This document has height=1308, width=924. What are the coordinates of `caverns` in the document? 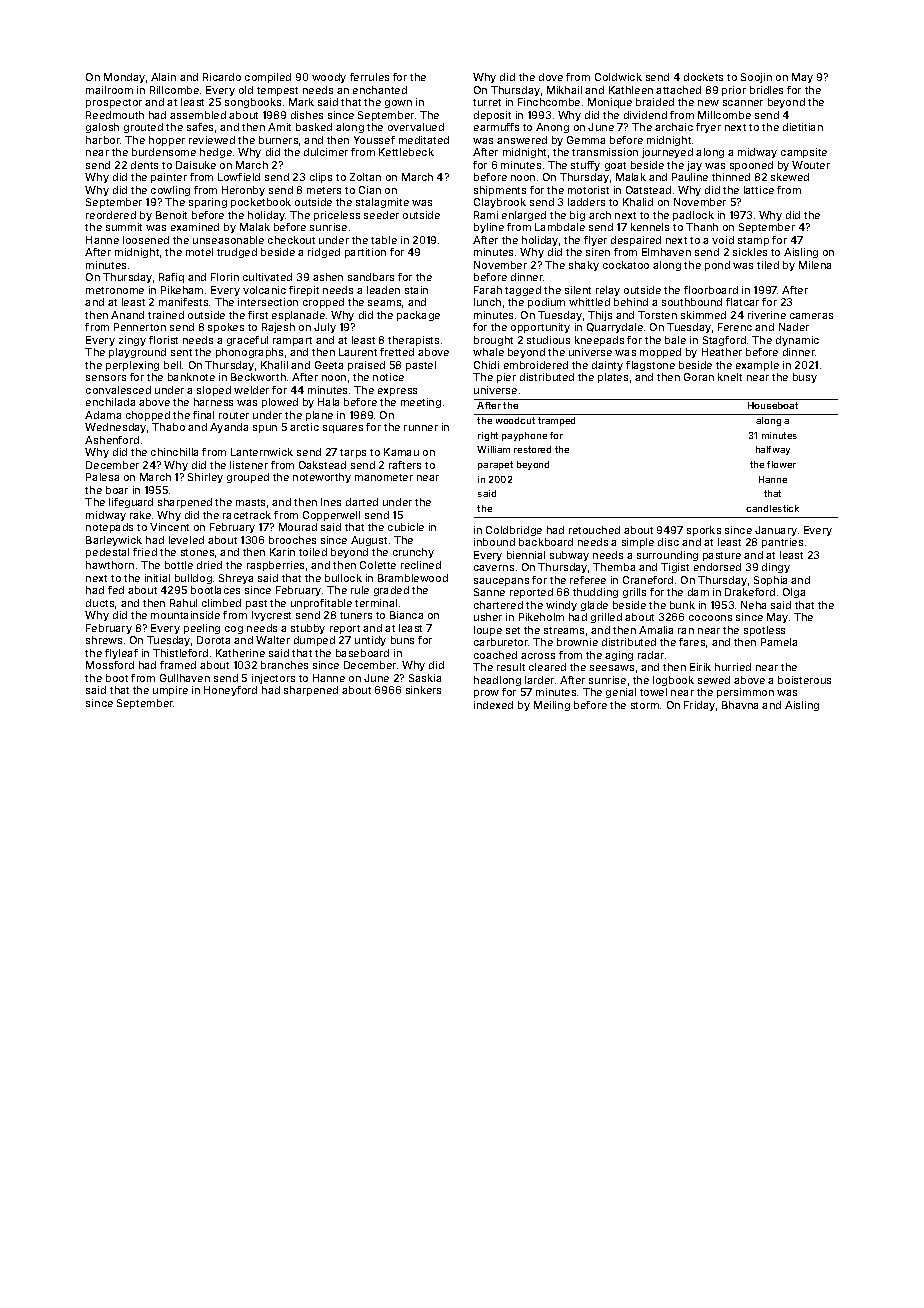 It's located at (494, 568).
